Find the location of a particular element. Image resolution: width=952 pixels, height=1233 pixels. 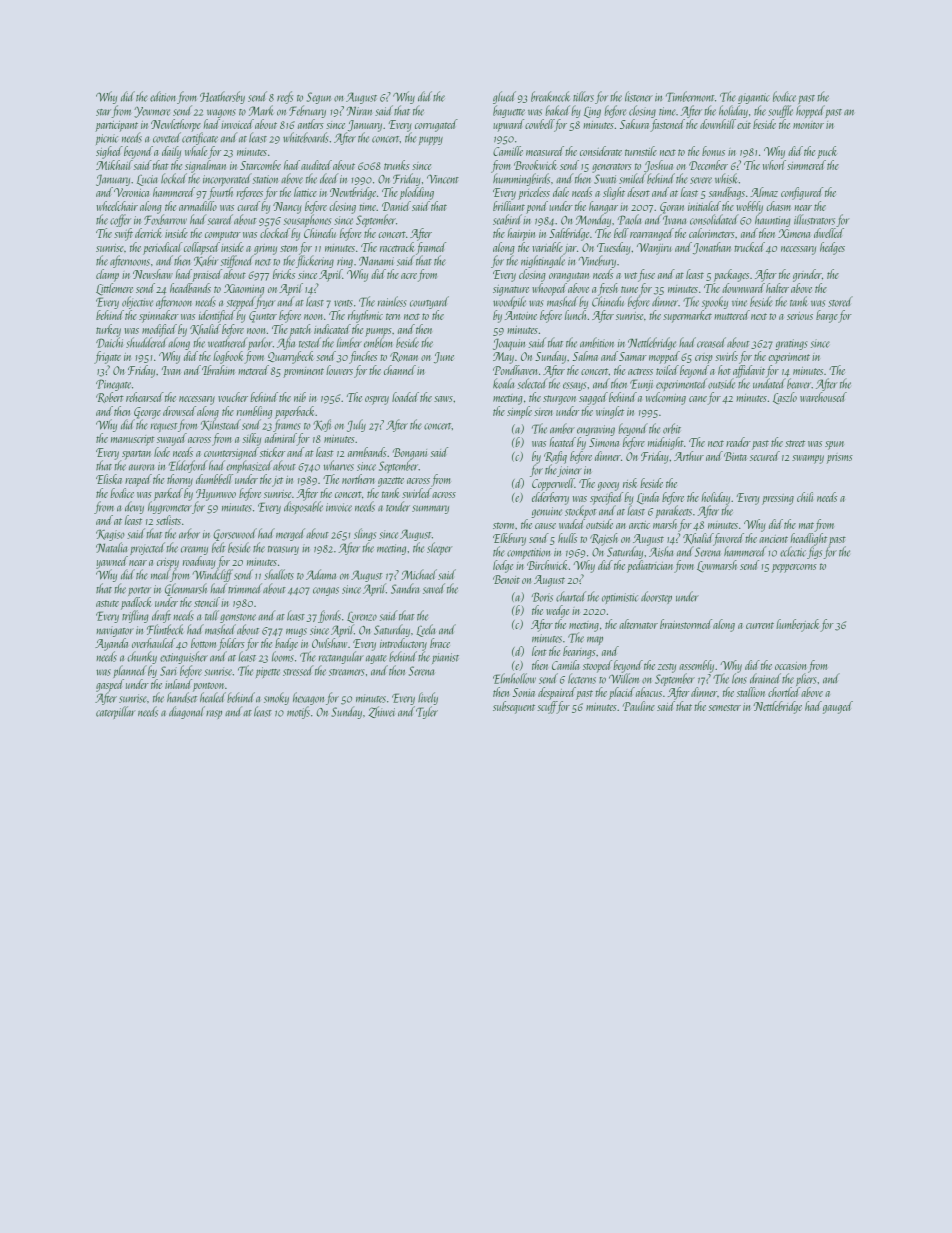

silky is located at coordinates (251, 439).
